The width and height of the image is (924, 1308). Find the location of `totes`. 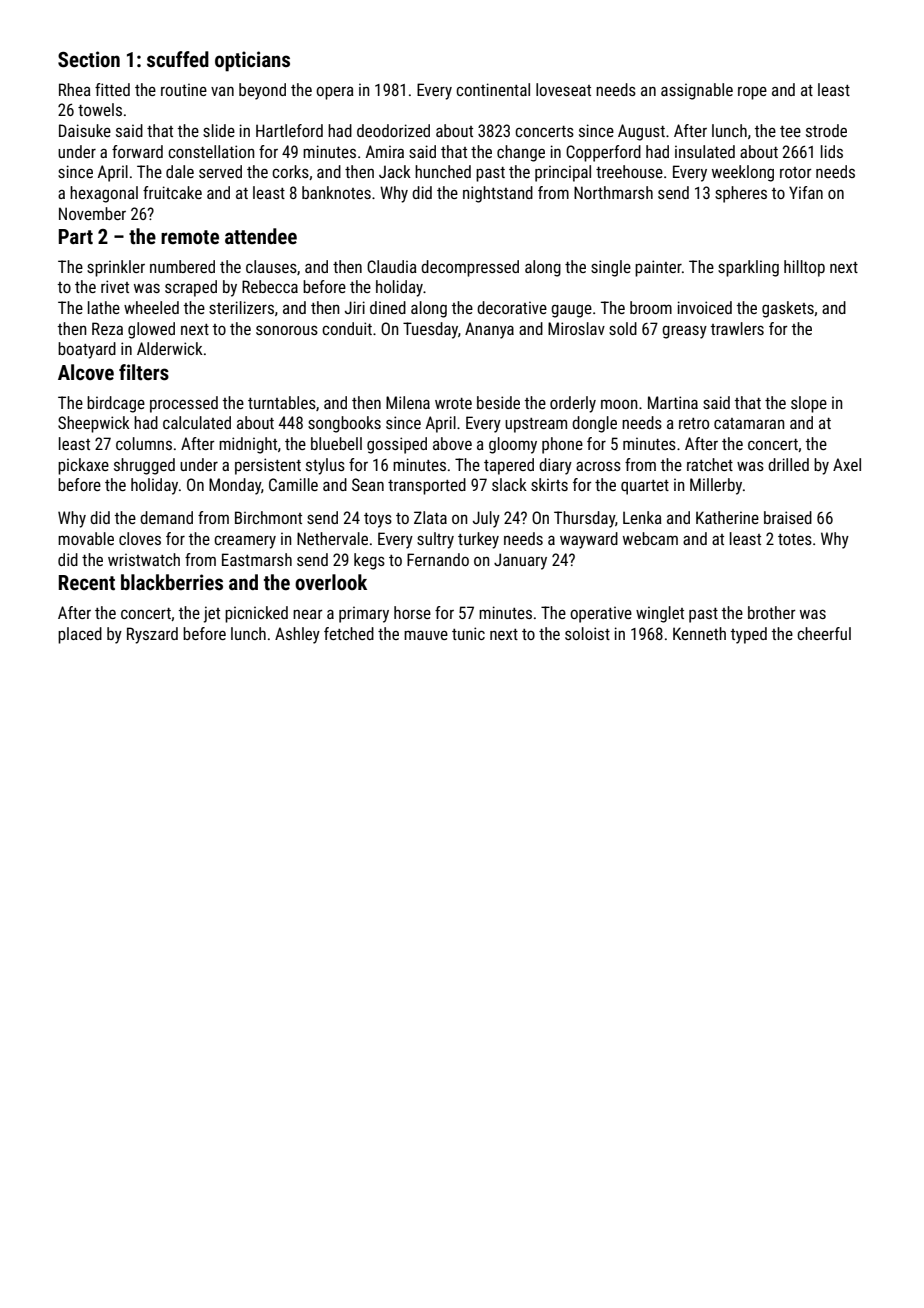

totes is located at coordinates (795, 539).
